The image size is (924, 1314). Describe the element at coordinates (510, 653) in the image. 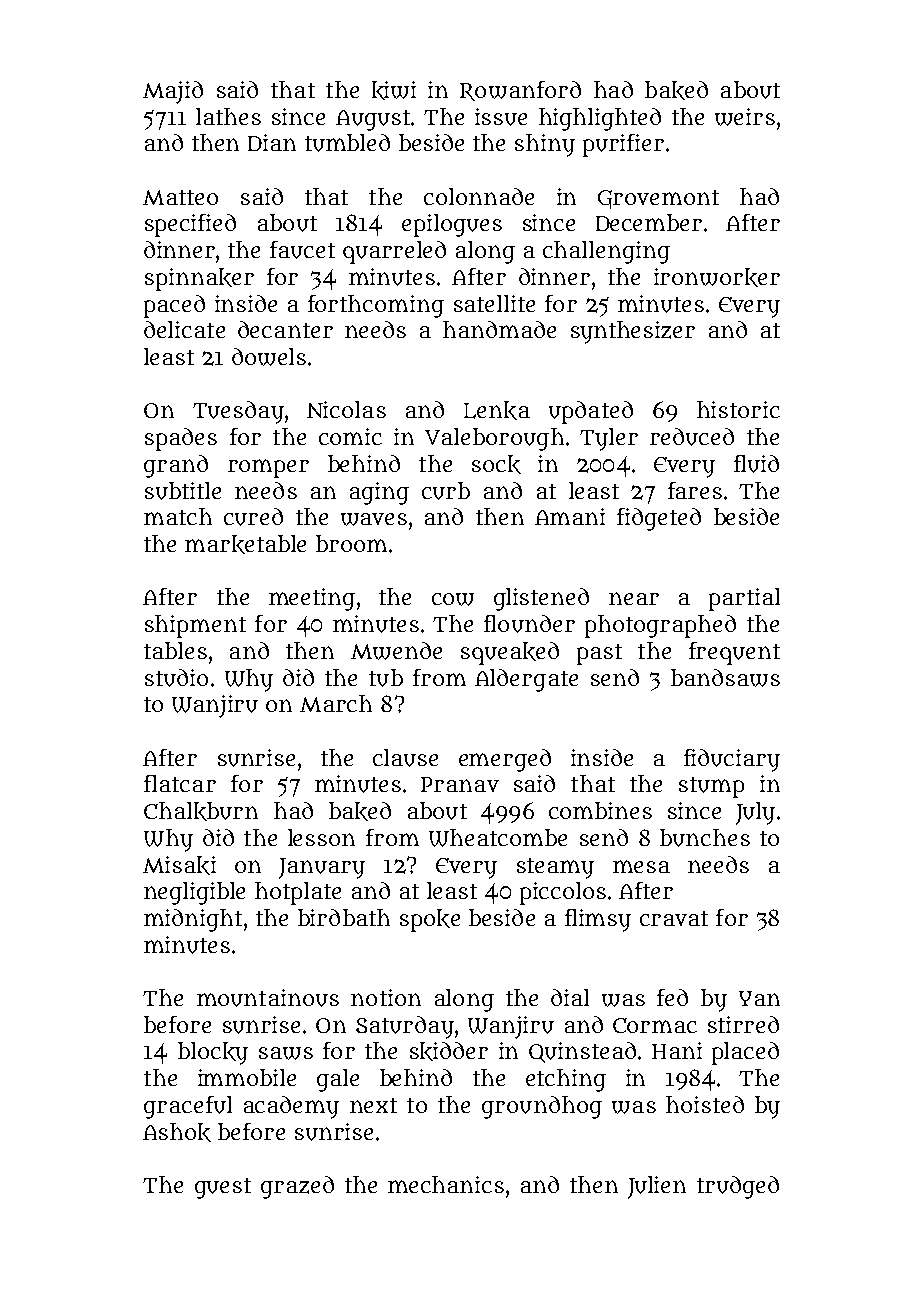

I see `squeaked` at that location.
